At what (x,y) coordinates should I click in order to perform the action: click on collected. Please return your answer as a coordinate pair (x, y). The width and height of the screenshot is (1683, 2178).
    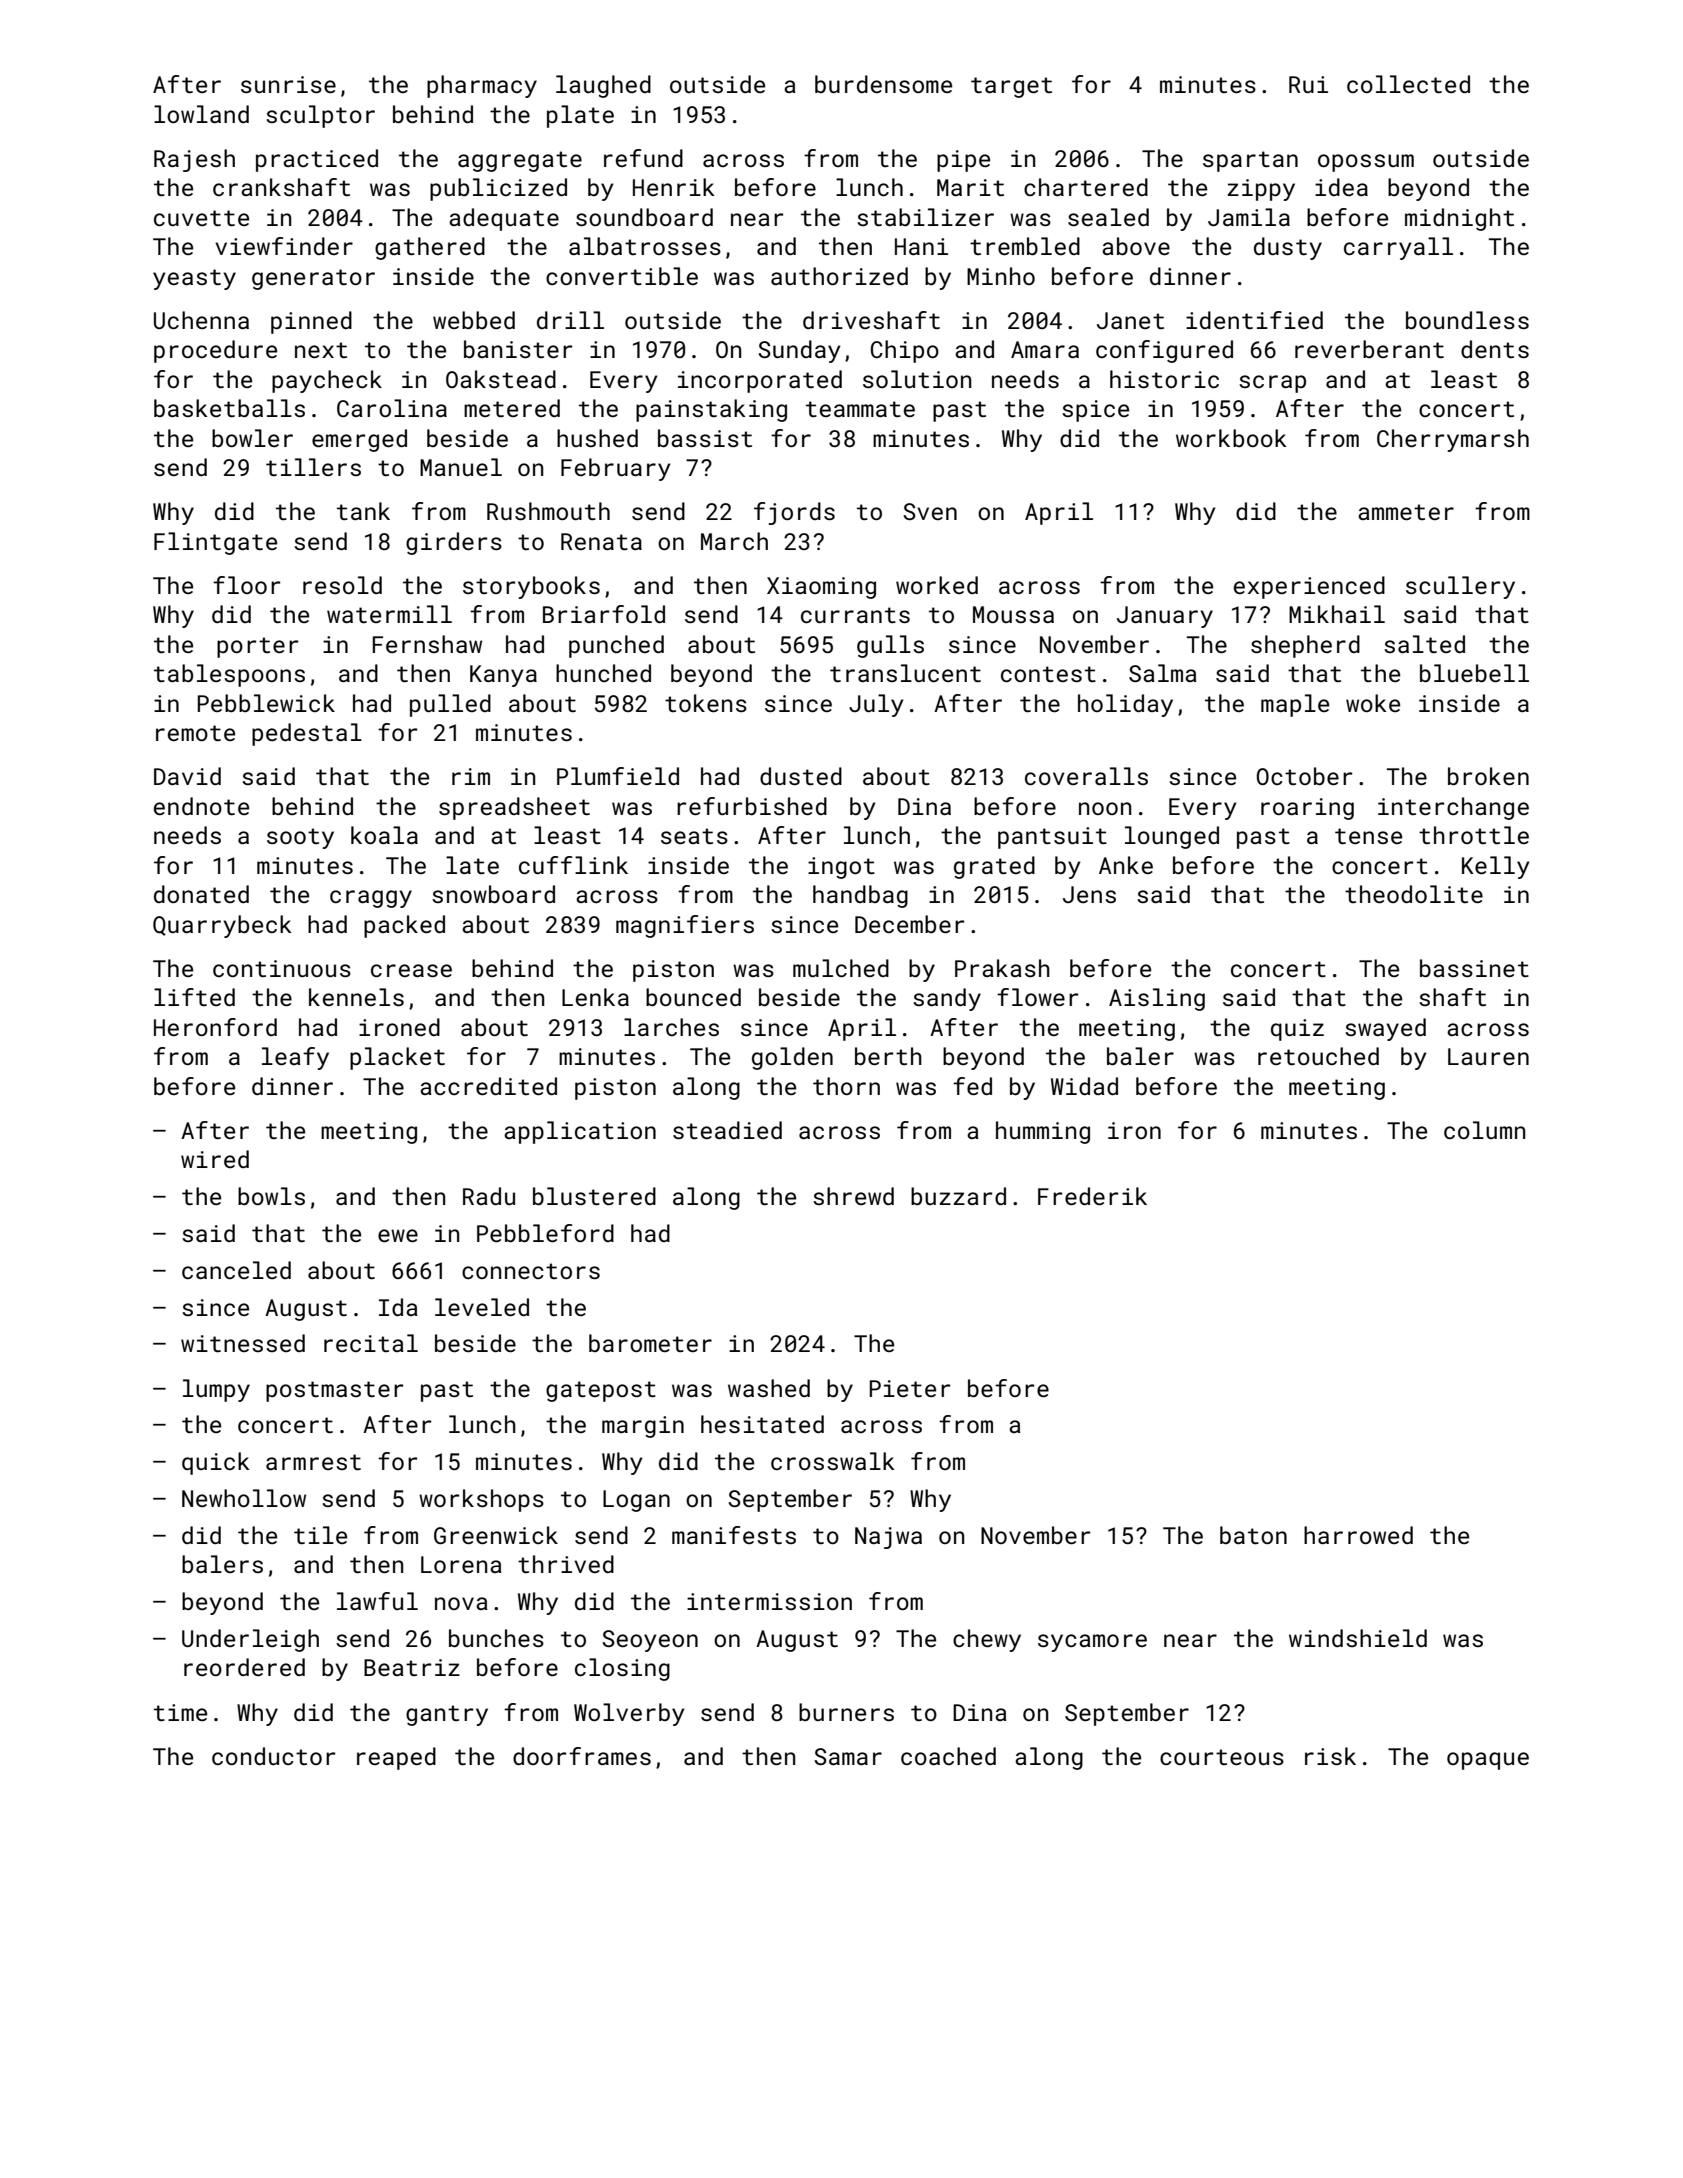
    Looking at the image, I should click on (1408, 84).
